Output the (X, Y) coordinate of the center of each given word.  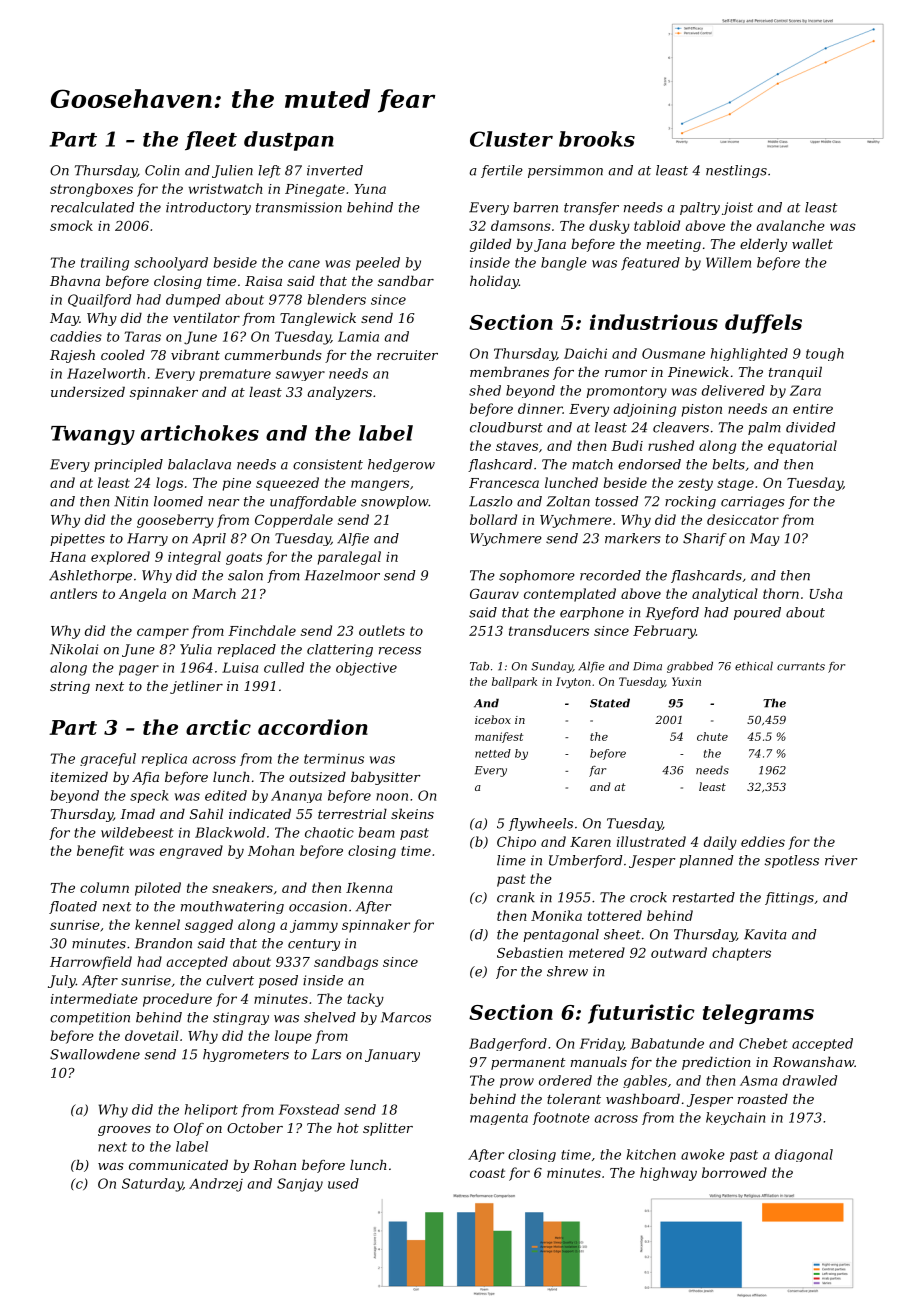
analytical (725, 595)
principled (128, 465)
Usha (826, 593)
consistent (328, 464)
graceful (108, 759)
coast (487, 1173)
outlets (382, 630)
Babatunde (667, 1043)
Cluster (511, 139)
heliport (211, 1111)
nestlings (736, 171)
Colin (162, 170)
